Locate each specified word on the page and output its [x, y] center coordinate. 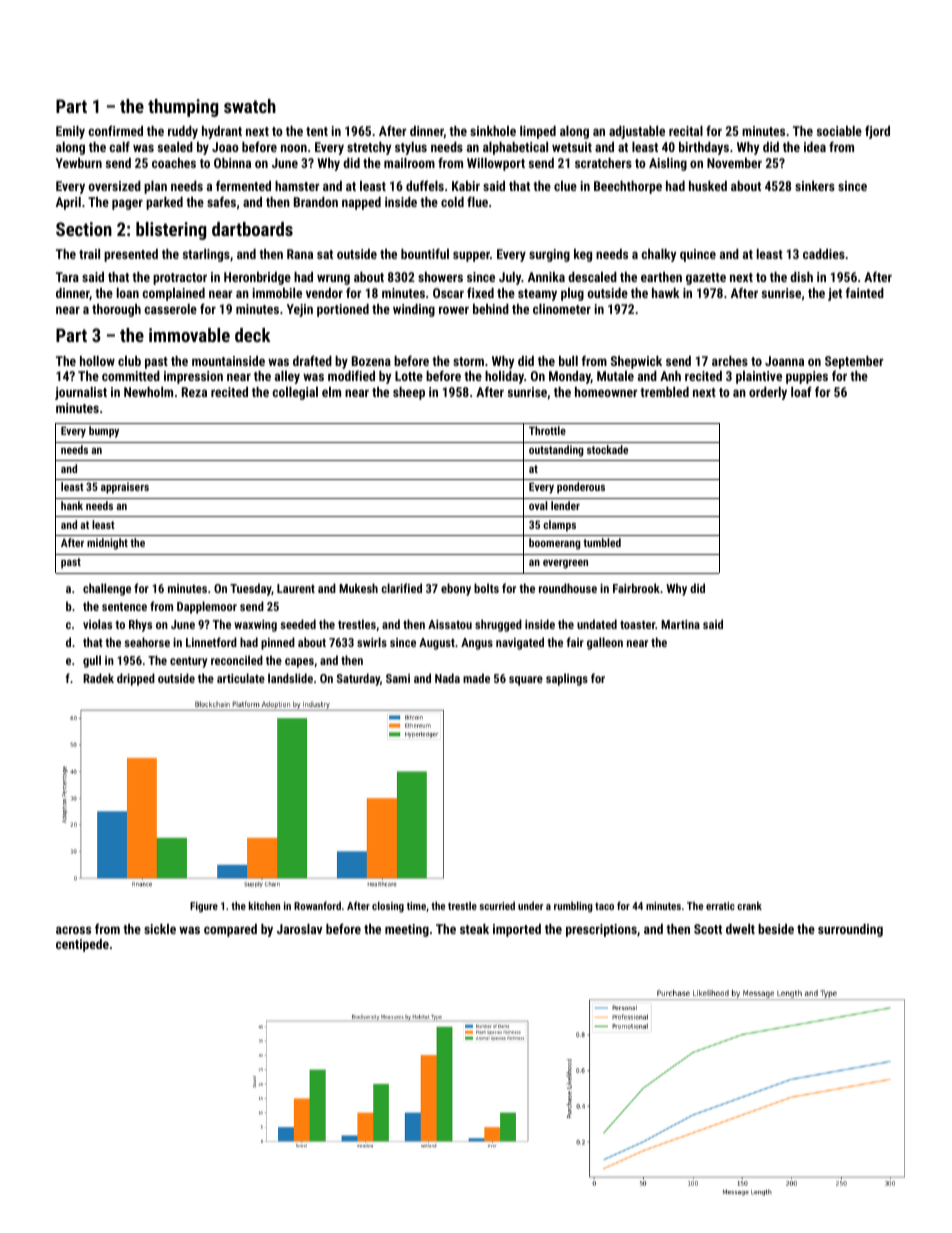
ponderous [581, 488]
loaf [801, 391]
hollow [97, 361]
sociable [839, 131]
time [416, 906]
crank [749, 905]
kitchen [264, 905]
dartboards [252, 229]
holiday [504, 377]
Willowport [496, 164]
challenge [107, 589]
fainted [865, 292]
